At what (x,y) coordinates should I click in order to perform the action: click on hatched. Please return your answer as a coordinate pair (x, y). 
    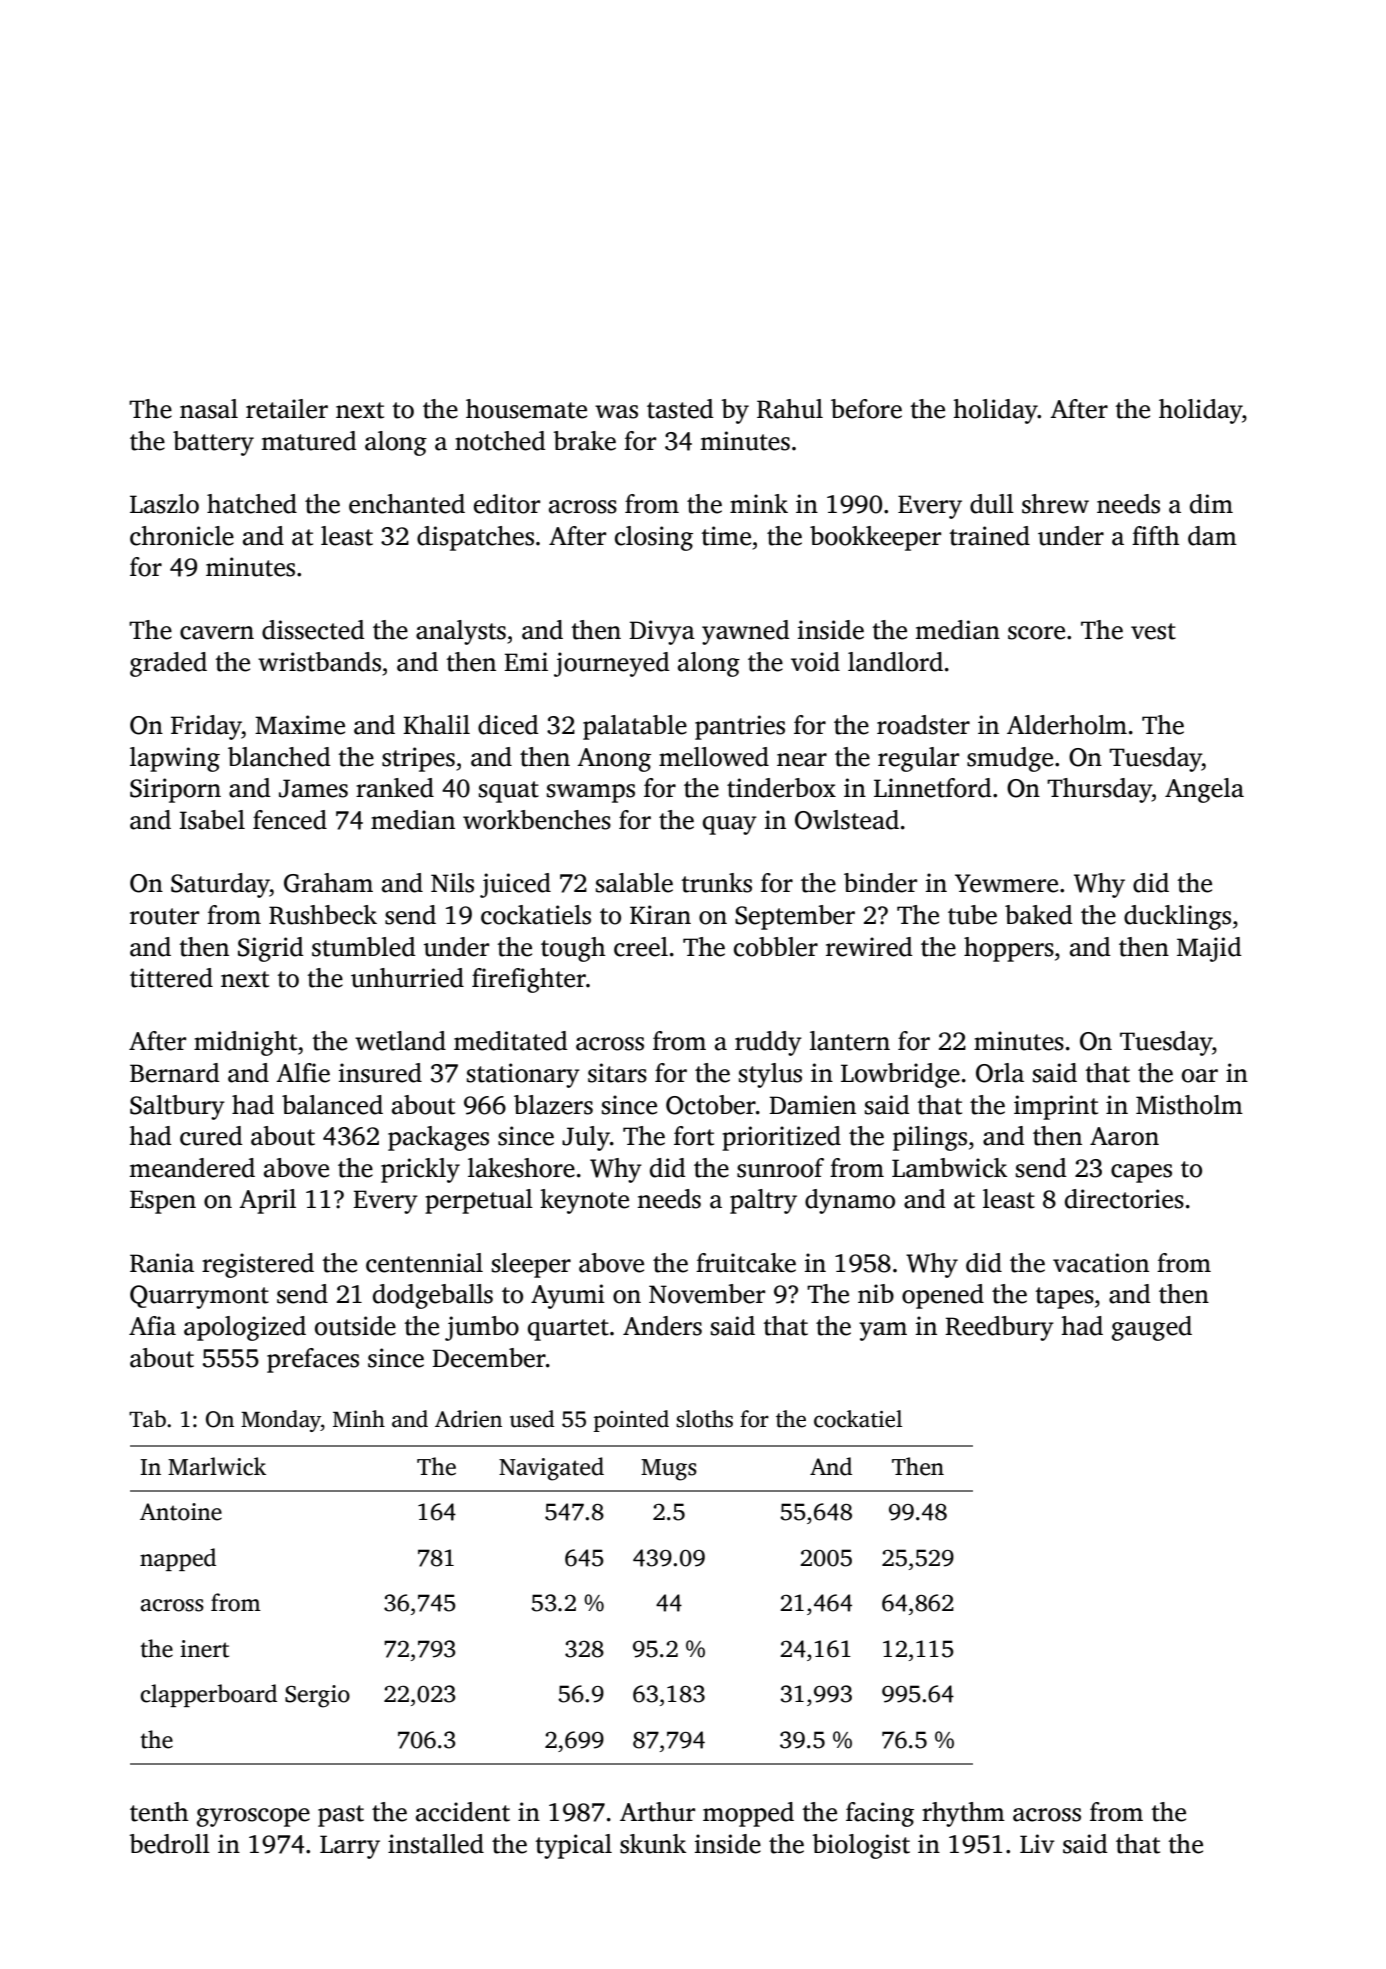
    Looking at the image, I should click on (252, 504).
